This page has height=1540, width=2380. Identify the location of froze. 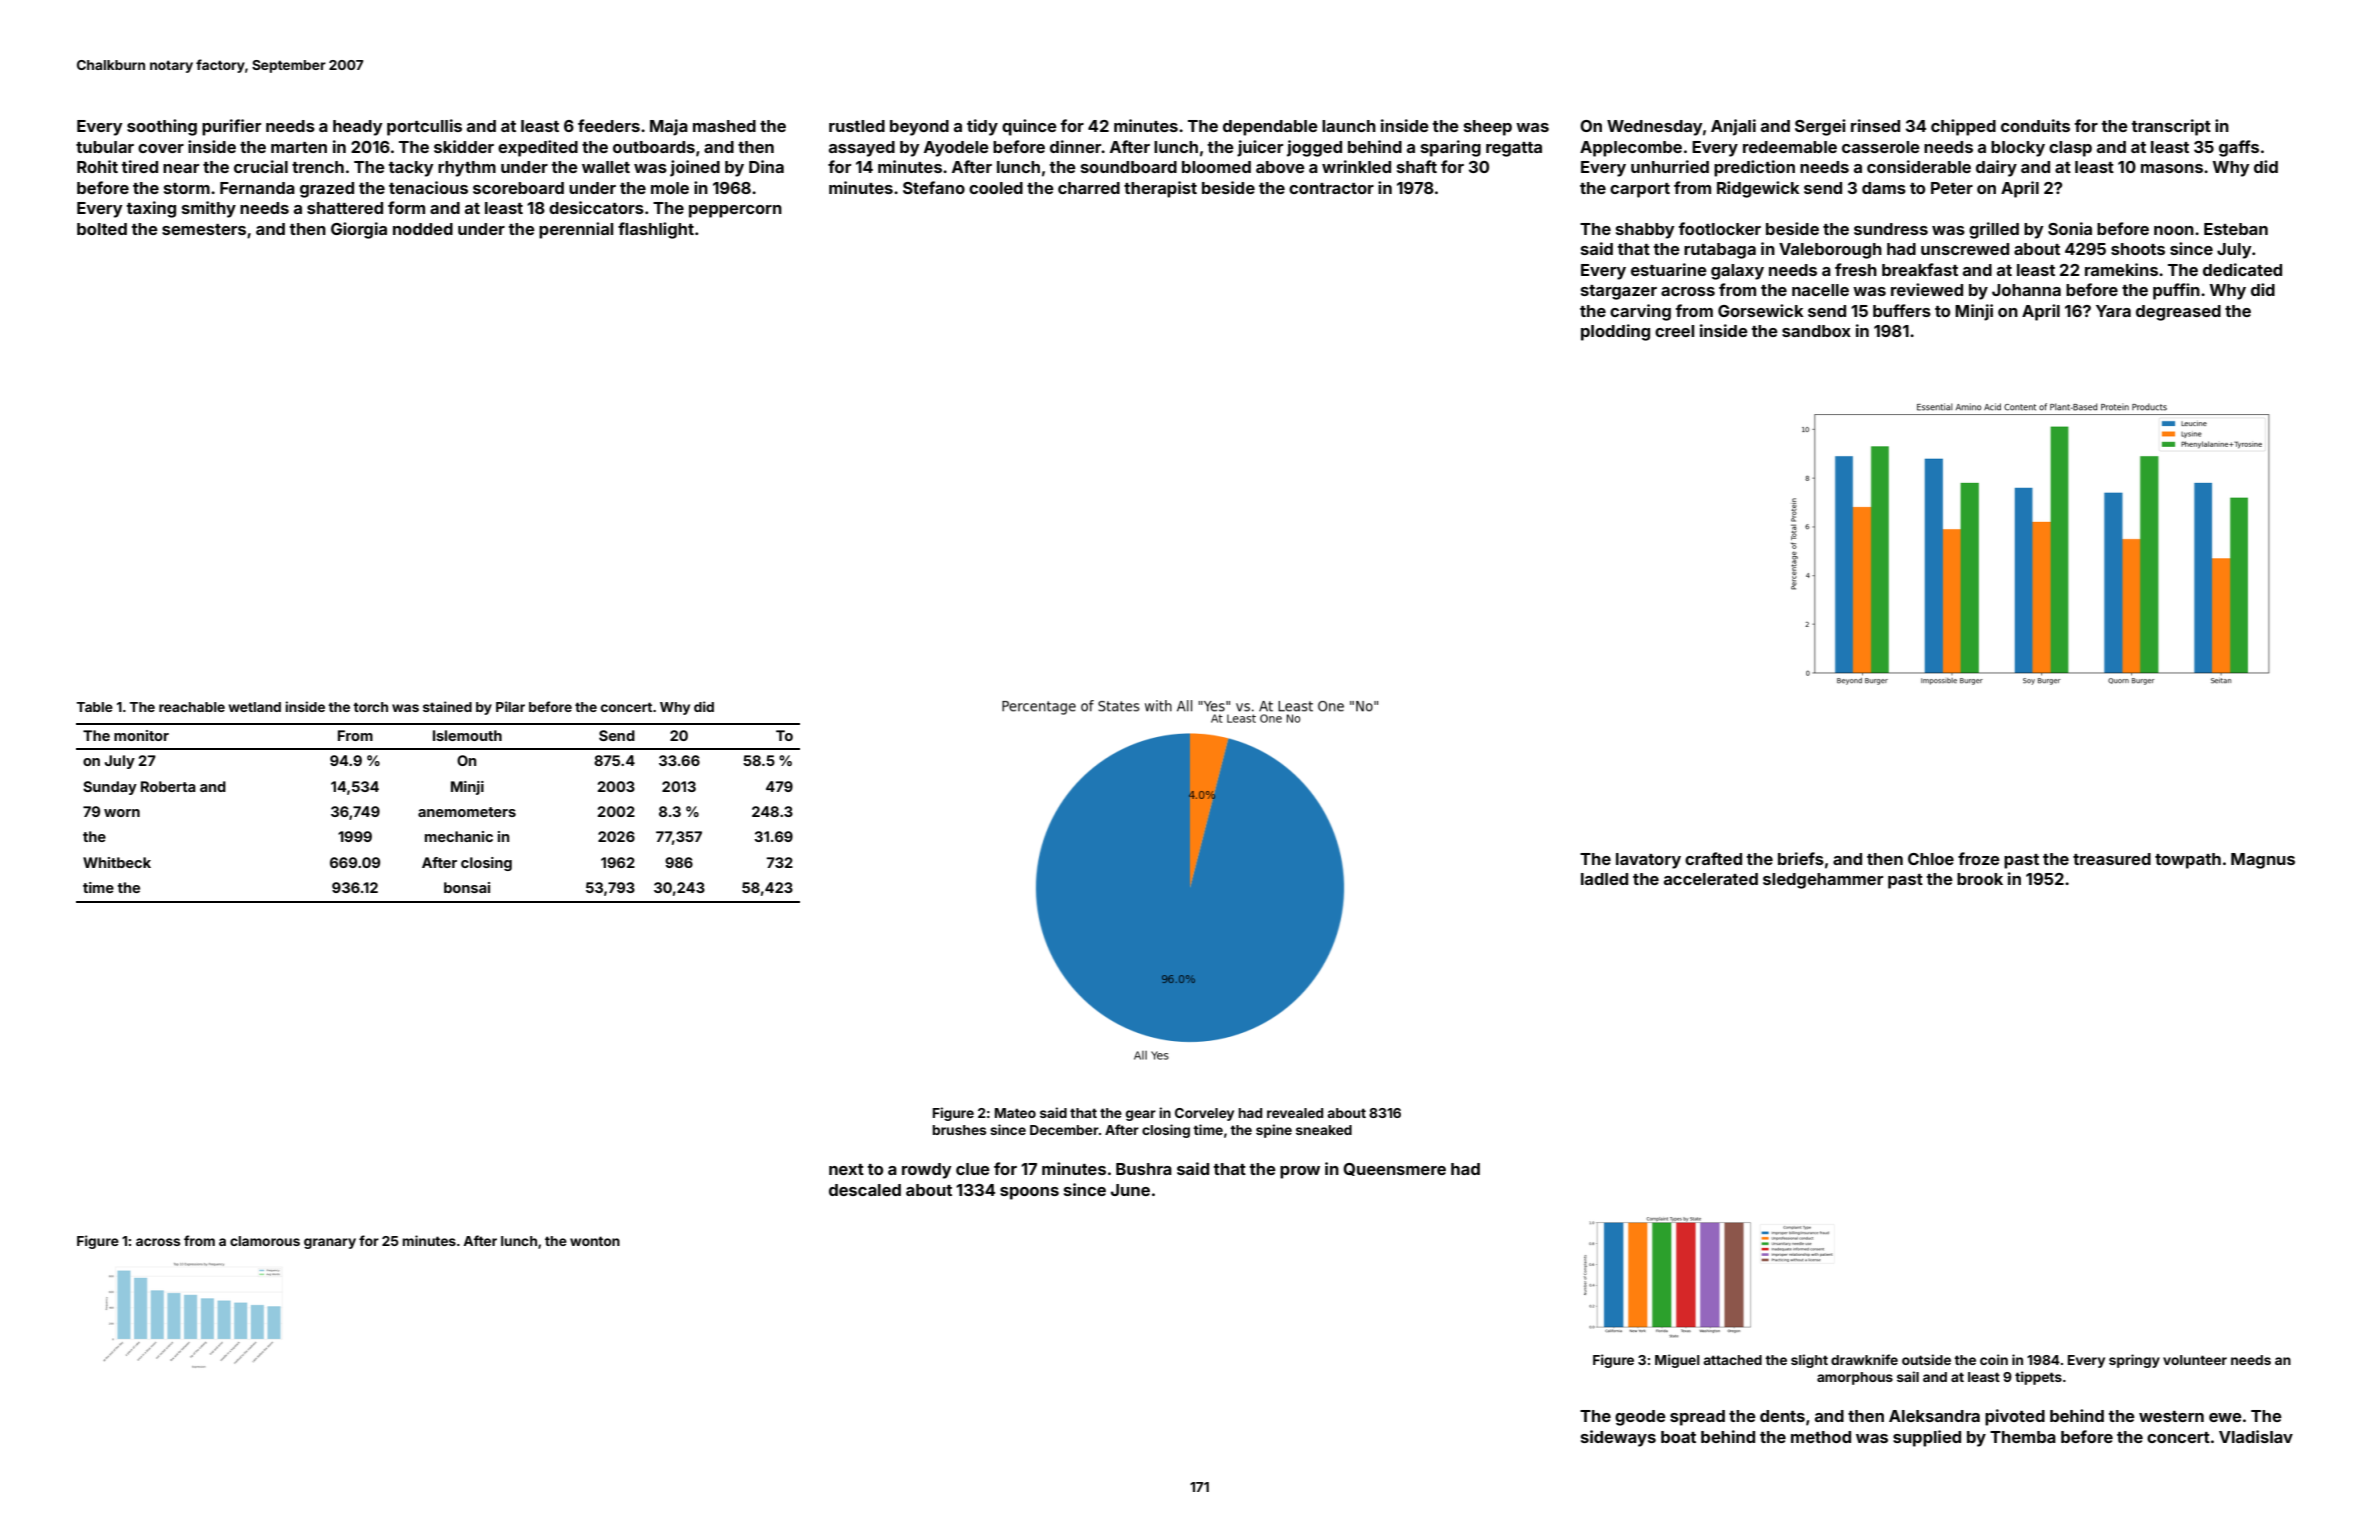
(1979, 858).
